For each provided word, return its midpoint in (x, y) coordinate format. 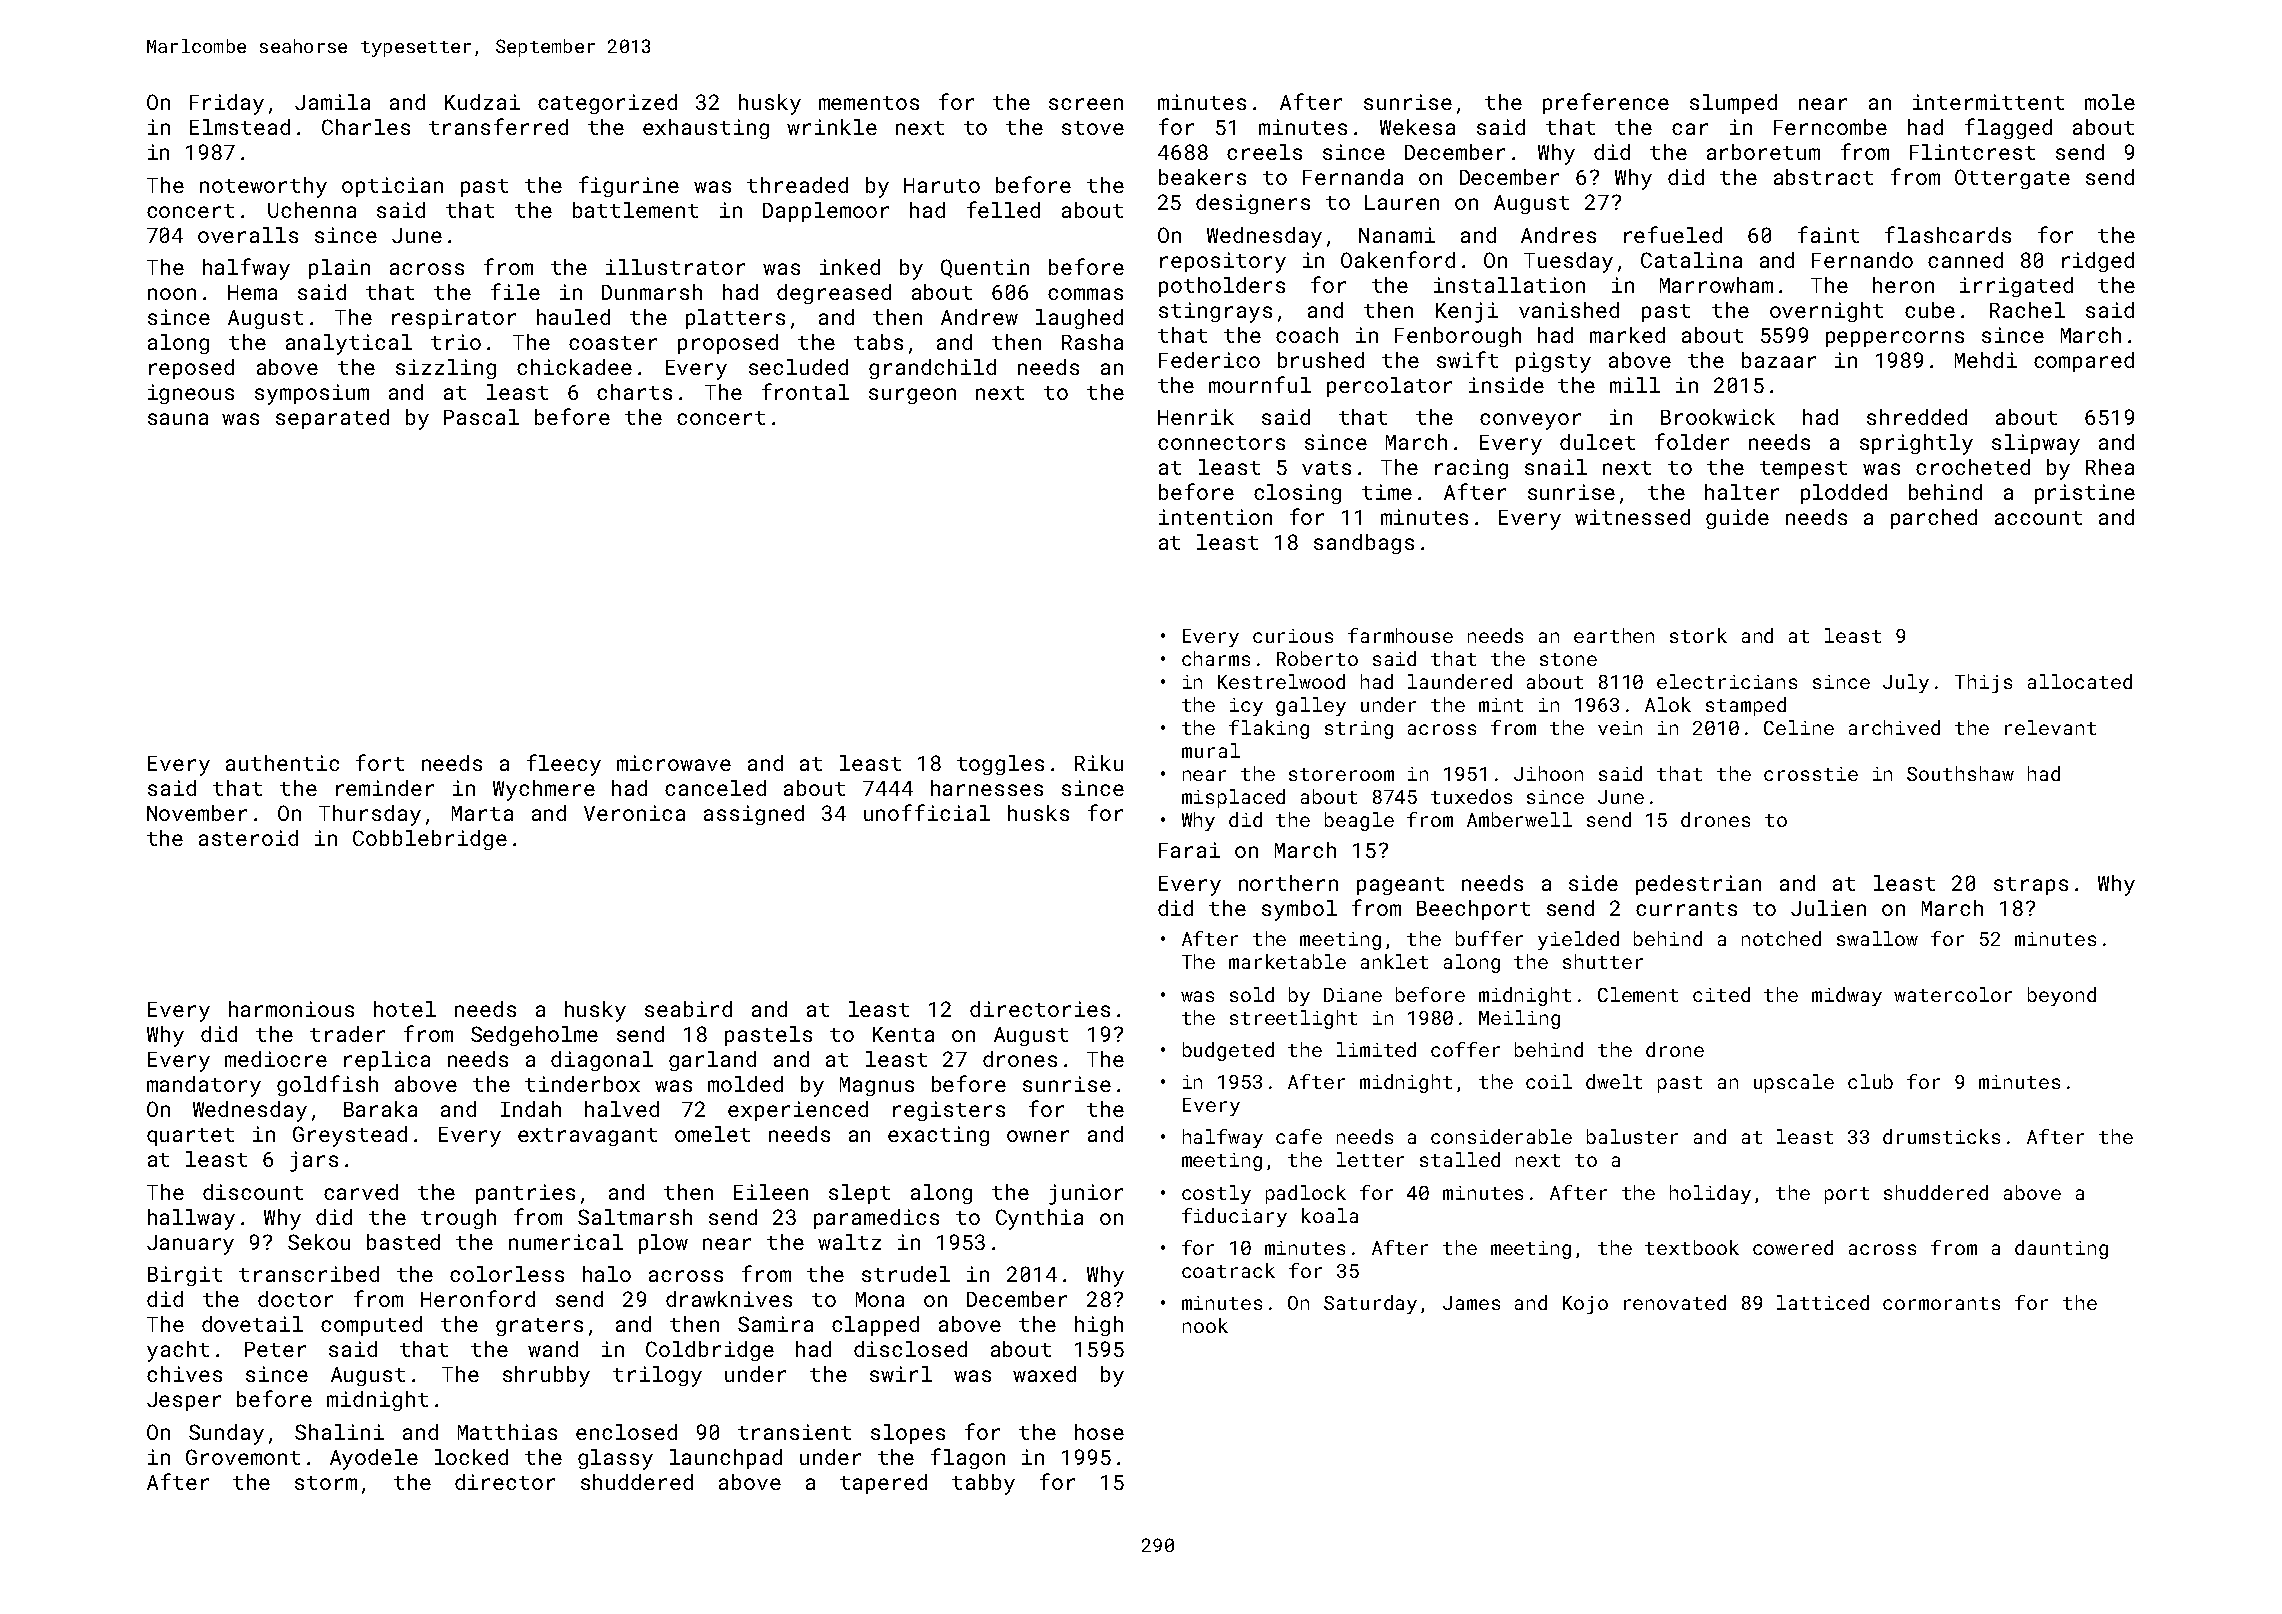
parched (1934, 519)
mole (2110, 102)
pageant (1400, 886)
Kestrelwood (1281, 681)
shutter (1603, 961)
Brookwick (1718, 417)
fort (380, 762)
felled (1003, 209)
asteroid (248, 838)
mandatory (204, 1086)
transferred (498, 126)
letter (1370, 1159)
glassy (615, 1459)
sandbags (1364, 544)
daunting (2061, 1249)
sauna (178, 419)
